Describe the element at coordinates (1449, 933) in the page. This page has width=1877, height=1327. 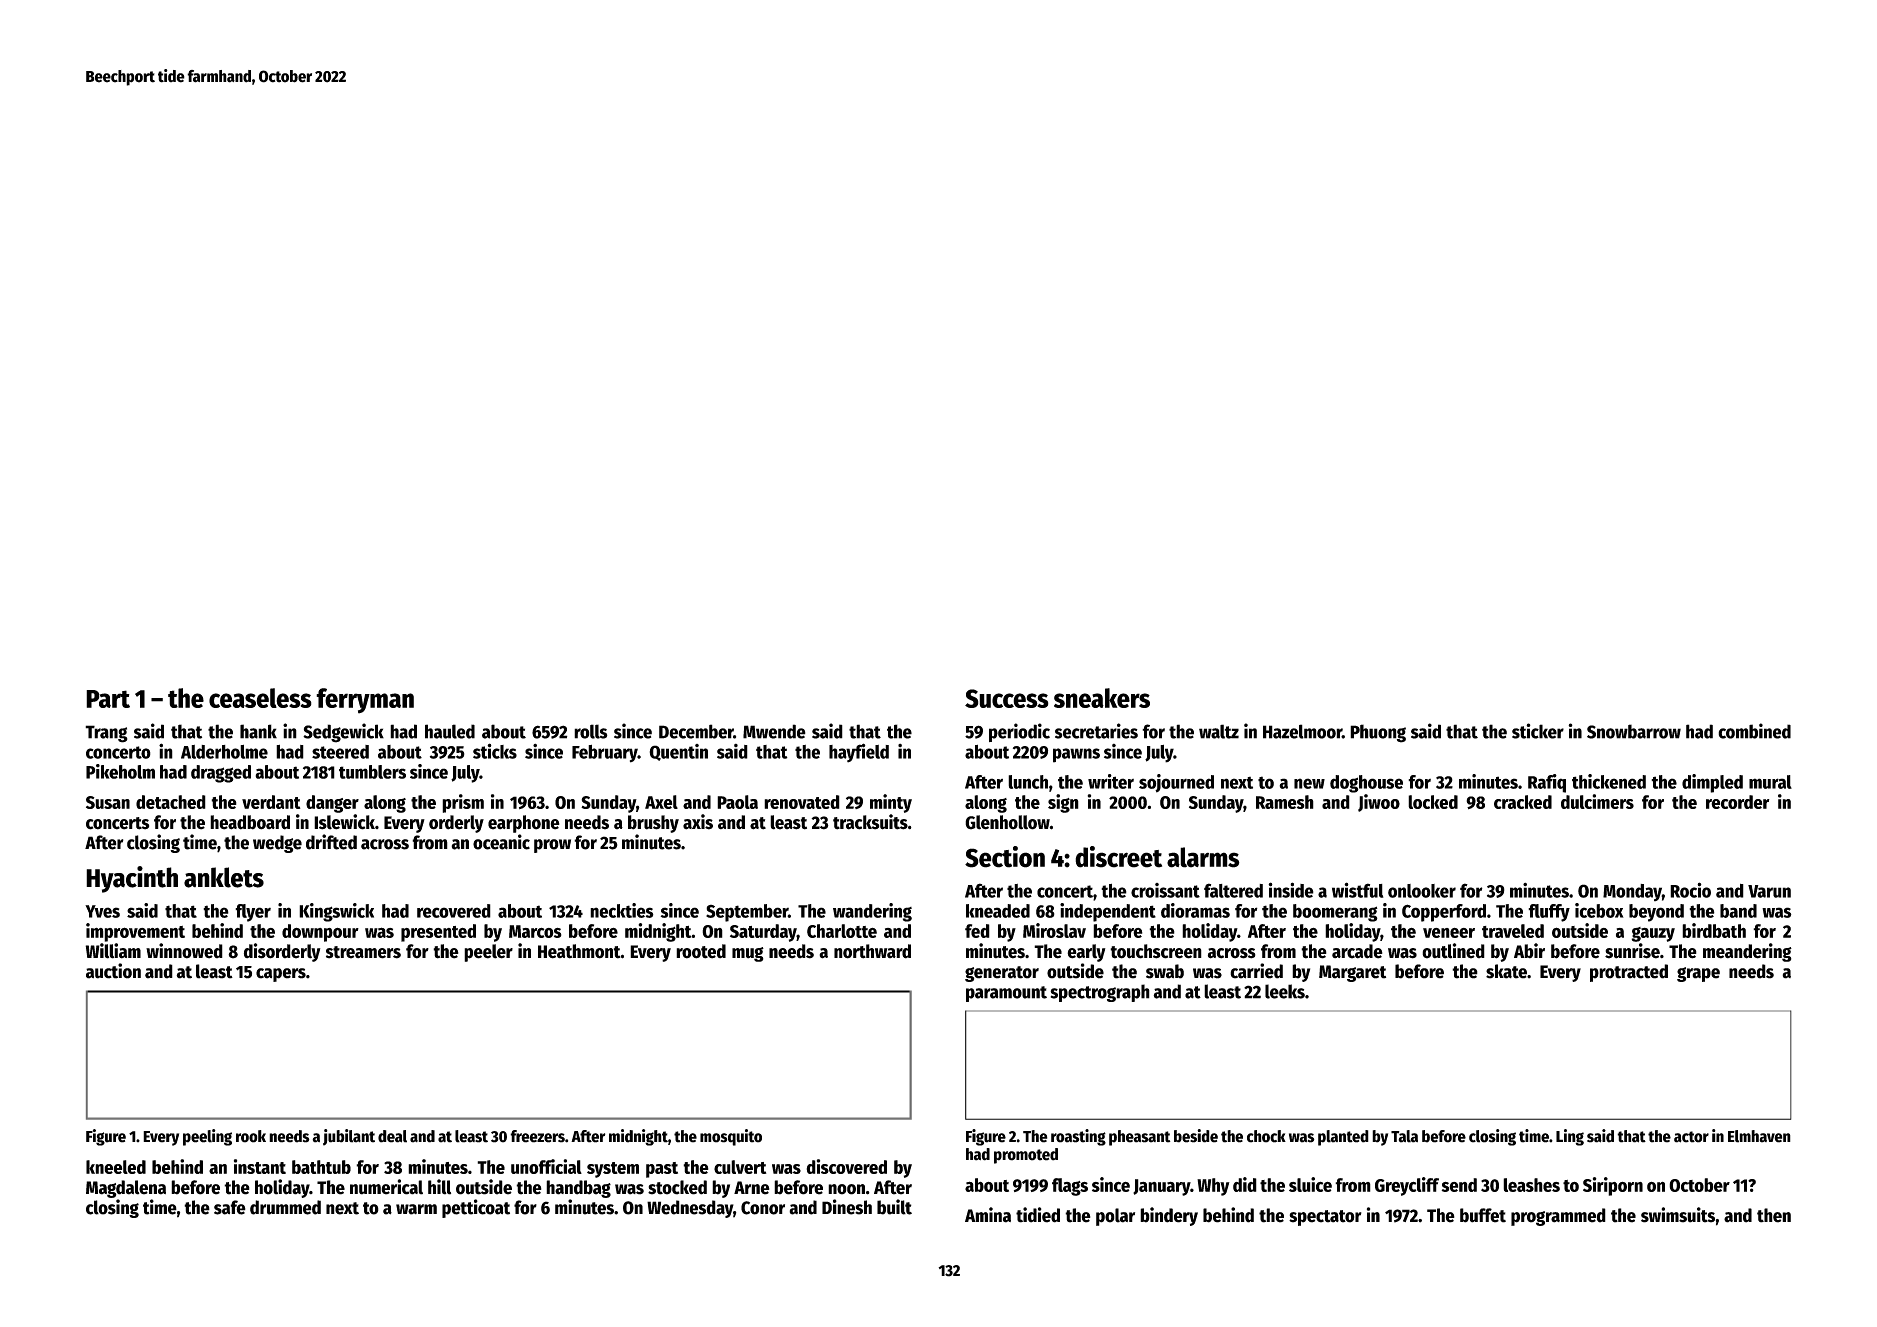
I see `veneer` at that location.
